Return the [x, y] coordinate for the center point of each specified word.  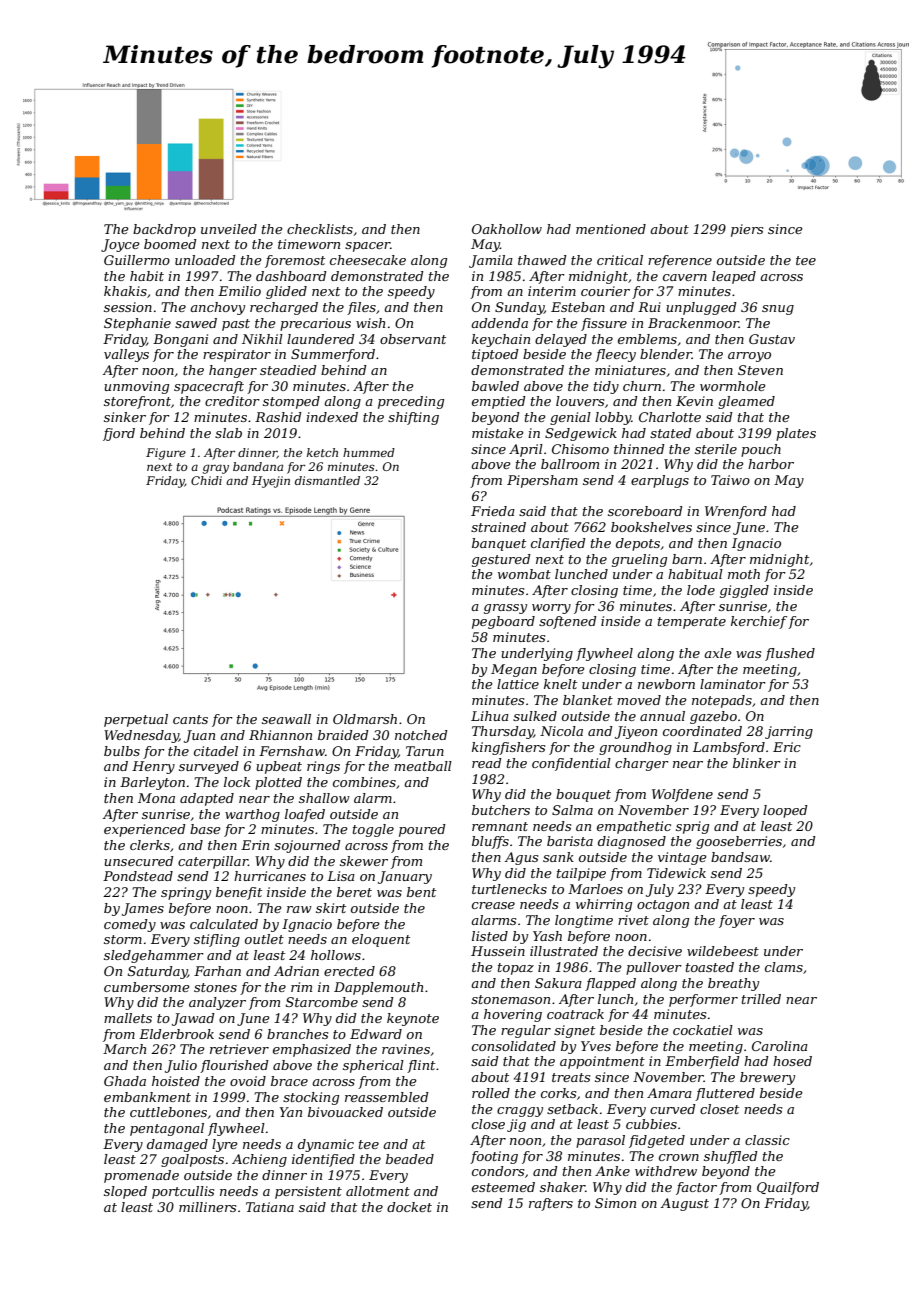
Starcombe [322, 1002]
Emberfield [702, 1062]
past [236, 325]
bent [421, 892]
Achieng [259, 1160]
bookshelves [651, 527]
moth [744, 574]
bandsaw [740, 857]
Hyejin [271, 482]
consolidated [514, 1046]
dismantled [327, 480]
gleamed [746, 402]
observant [413, 339]
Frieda [493, 511]
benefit [239, 893]
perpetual [136, 720]
